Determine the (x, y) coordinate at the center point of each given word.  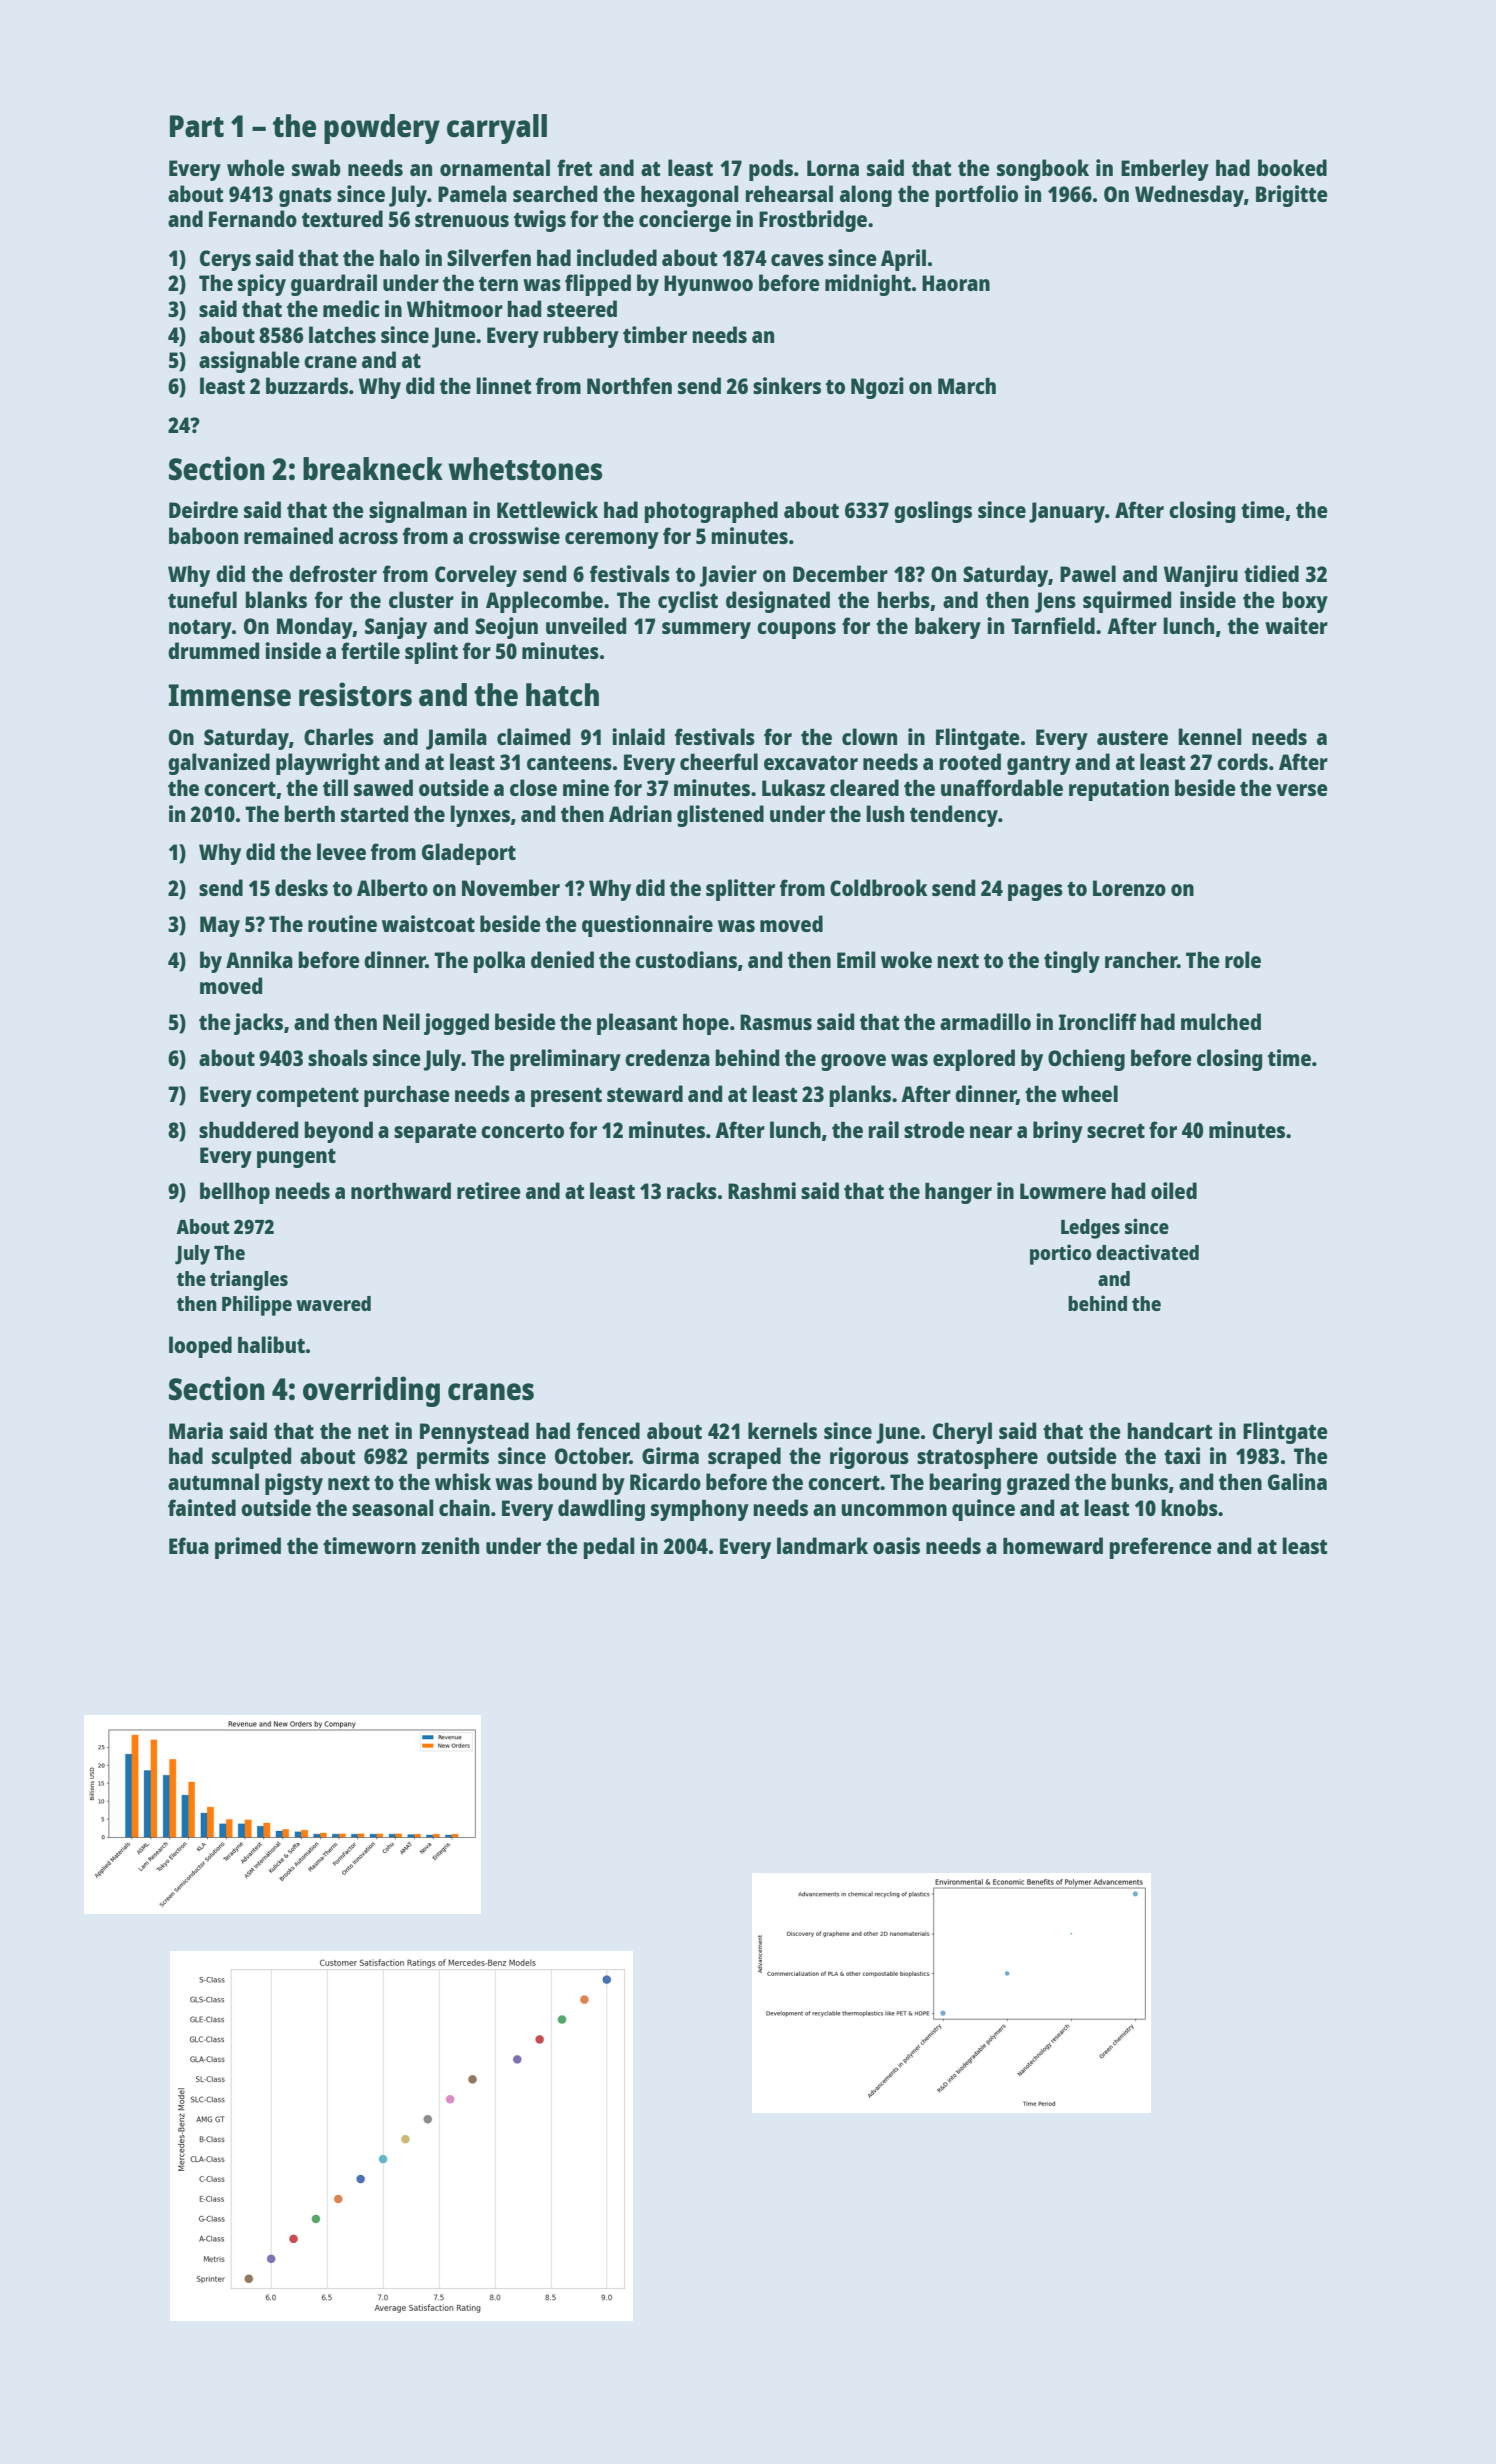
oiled (1174, 1190)
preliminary (565, 1060)
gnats (305, 197)
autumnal (213, 1481)
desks (301, 887)
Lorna (833, 168)
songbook (1043, 170)
